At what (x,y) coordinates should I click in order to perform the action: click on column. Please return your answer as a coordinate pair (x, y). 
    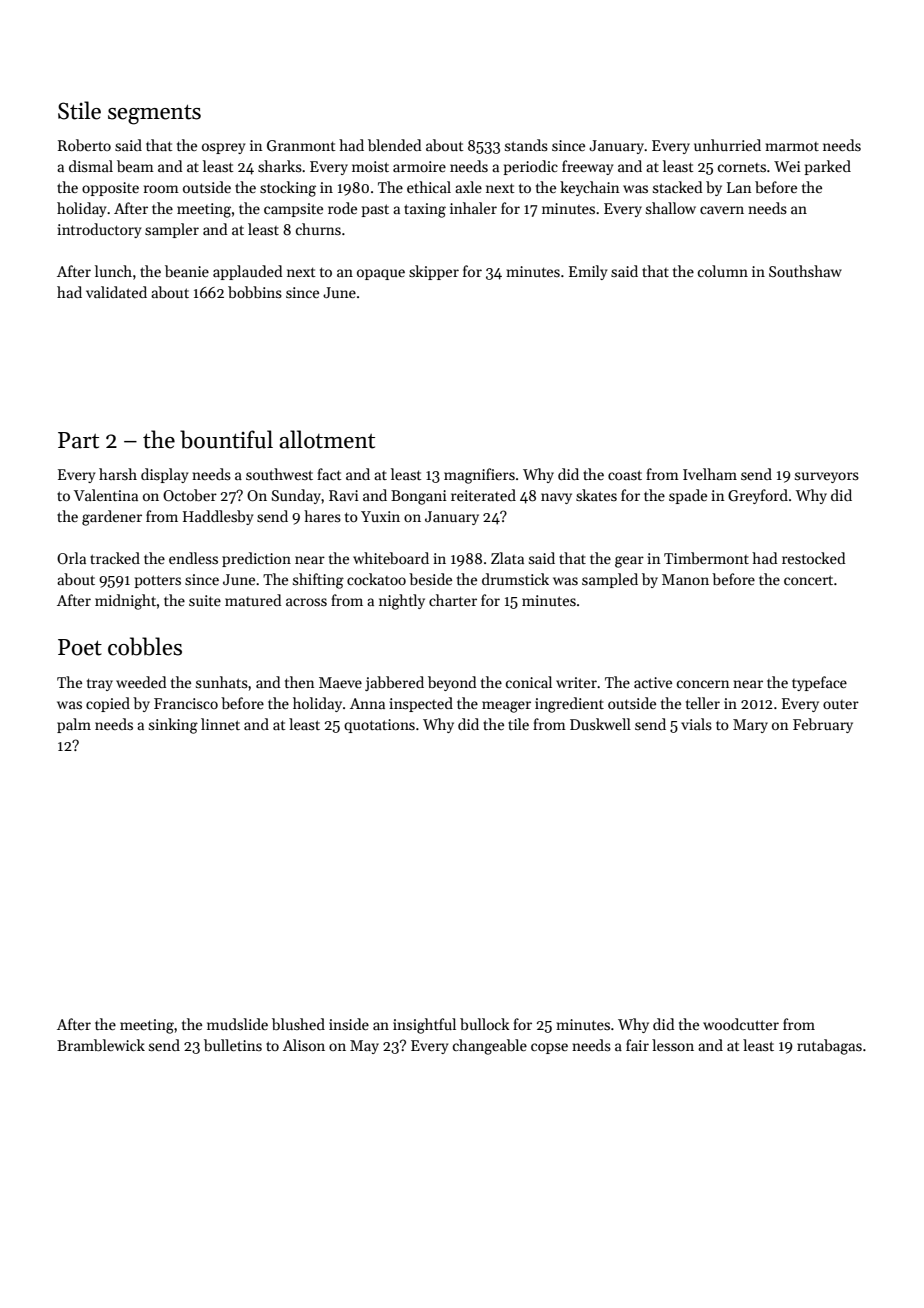
    Looking at the image, I should click on (723, 271).
